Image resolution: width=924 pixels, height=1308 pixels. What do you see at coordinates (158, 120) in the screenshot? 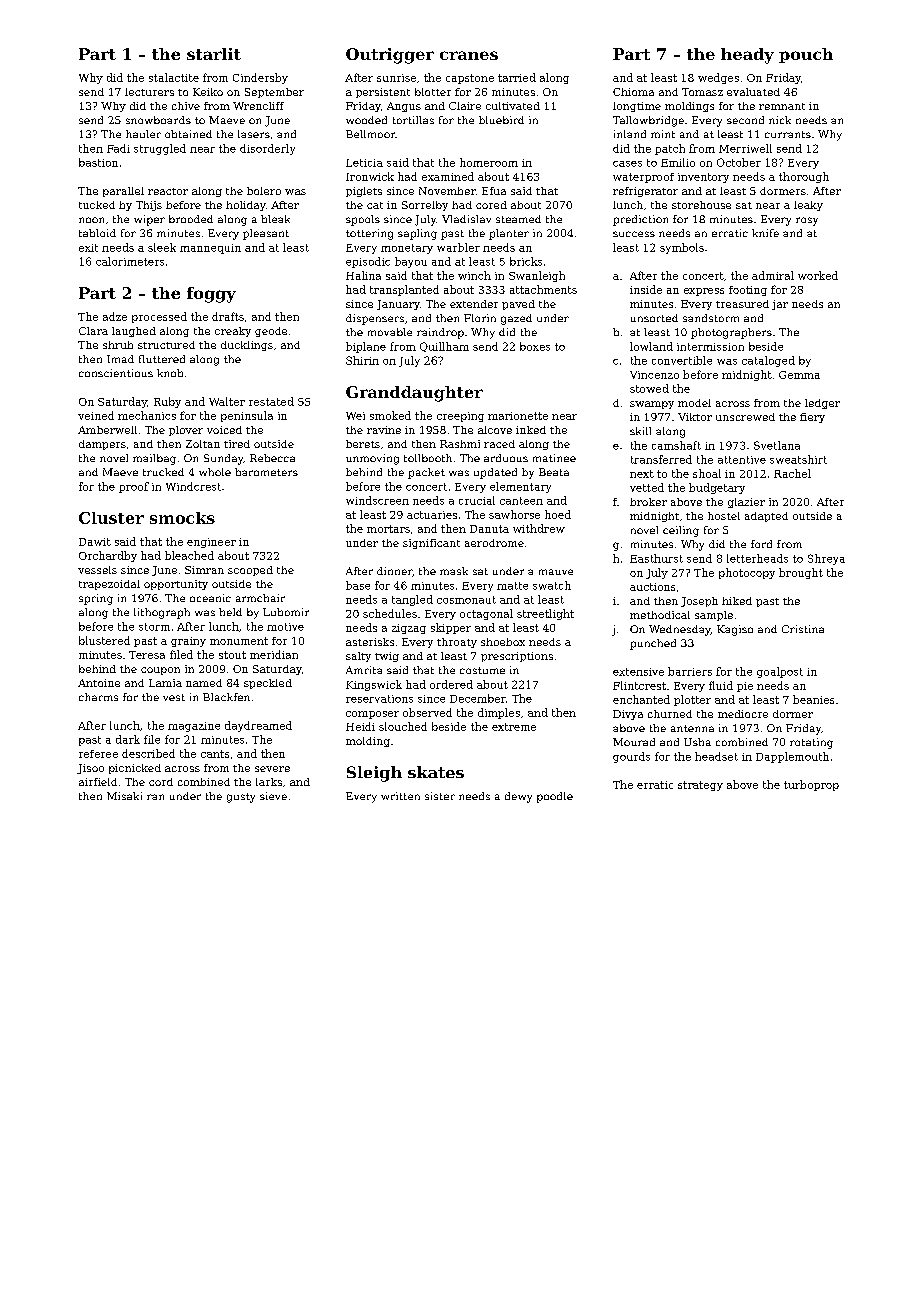
I see `snowboards` at bounding box center [158, 120].
